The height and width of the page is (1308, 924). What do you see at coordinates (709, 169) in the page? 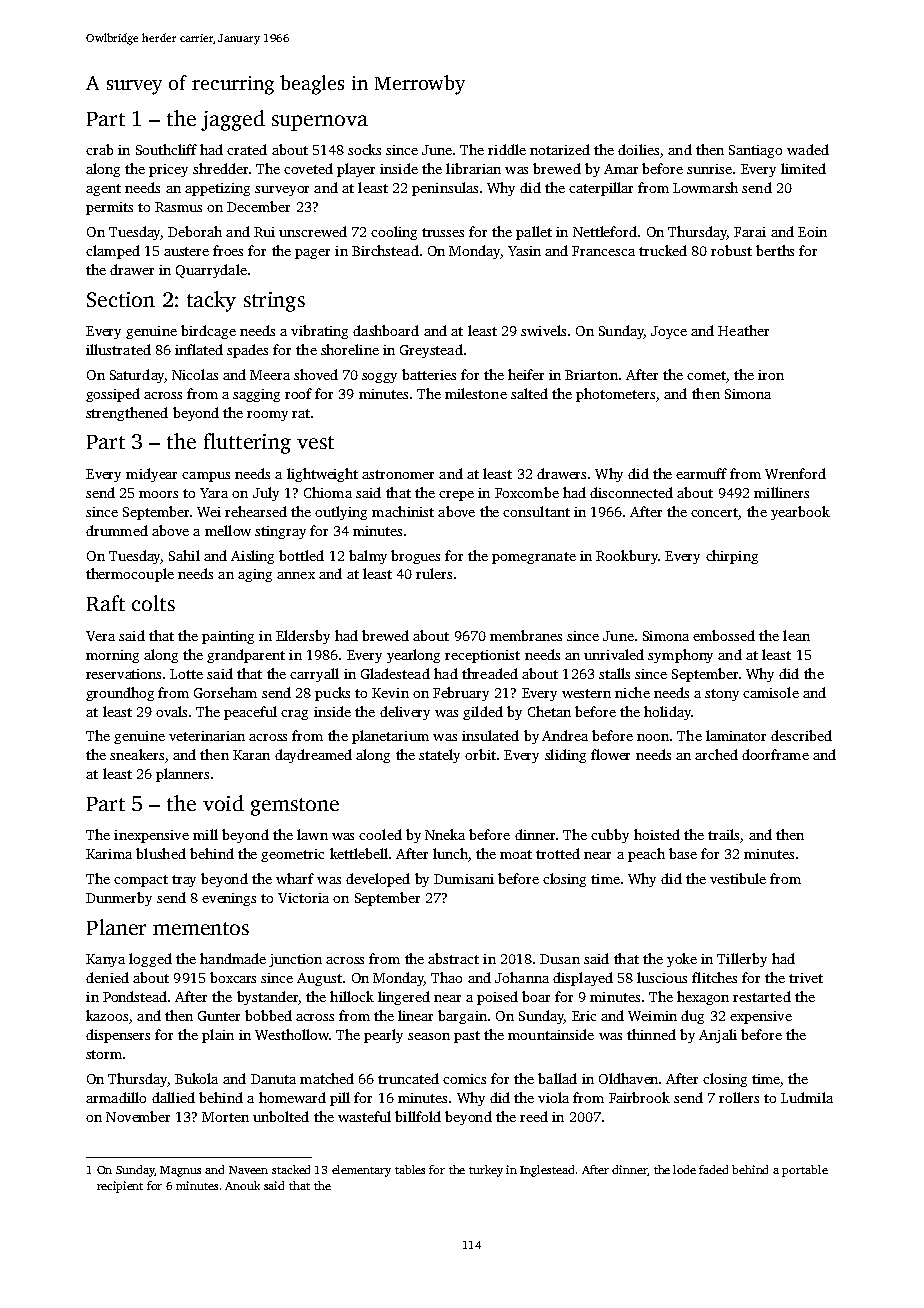
I see `sunrise` at bounding box center [709, 169].
